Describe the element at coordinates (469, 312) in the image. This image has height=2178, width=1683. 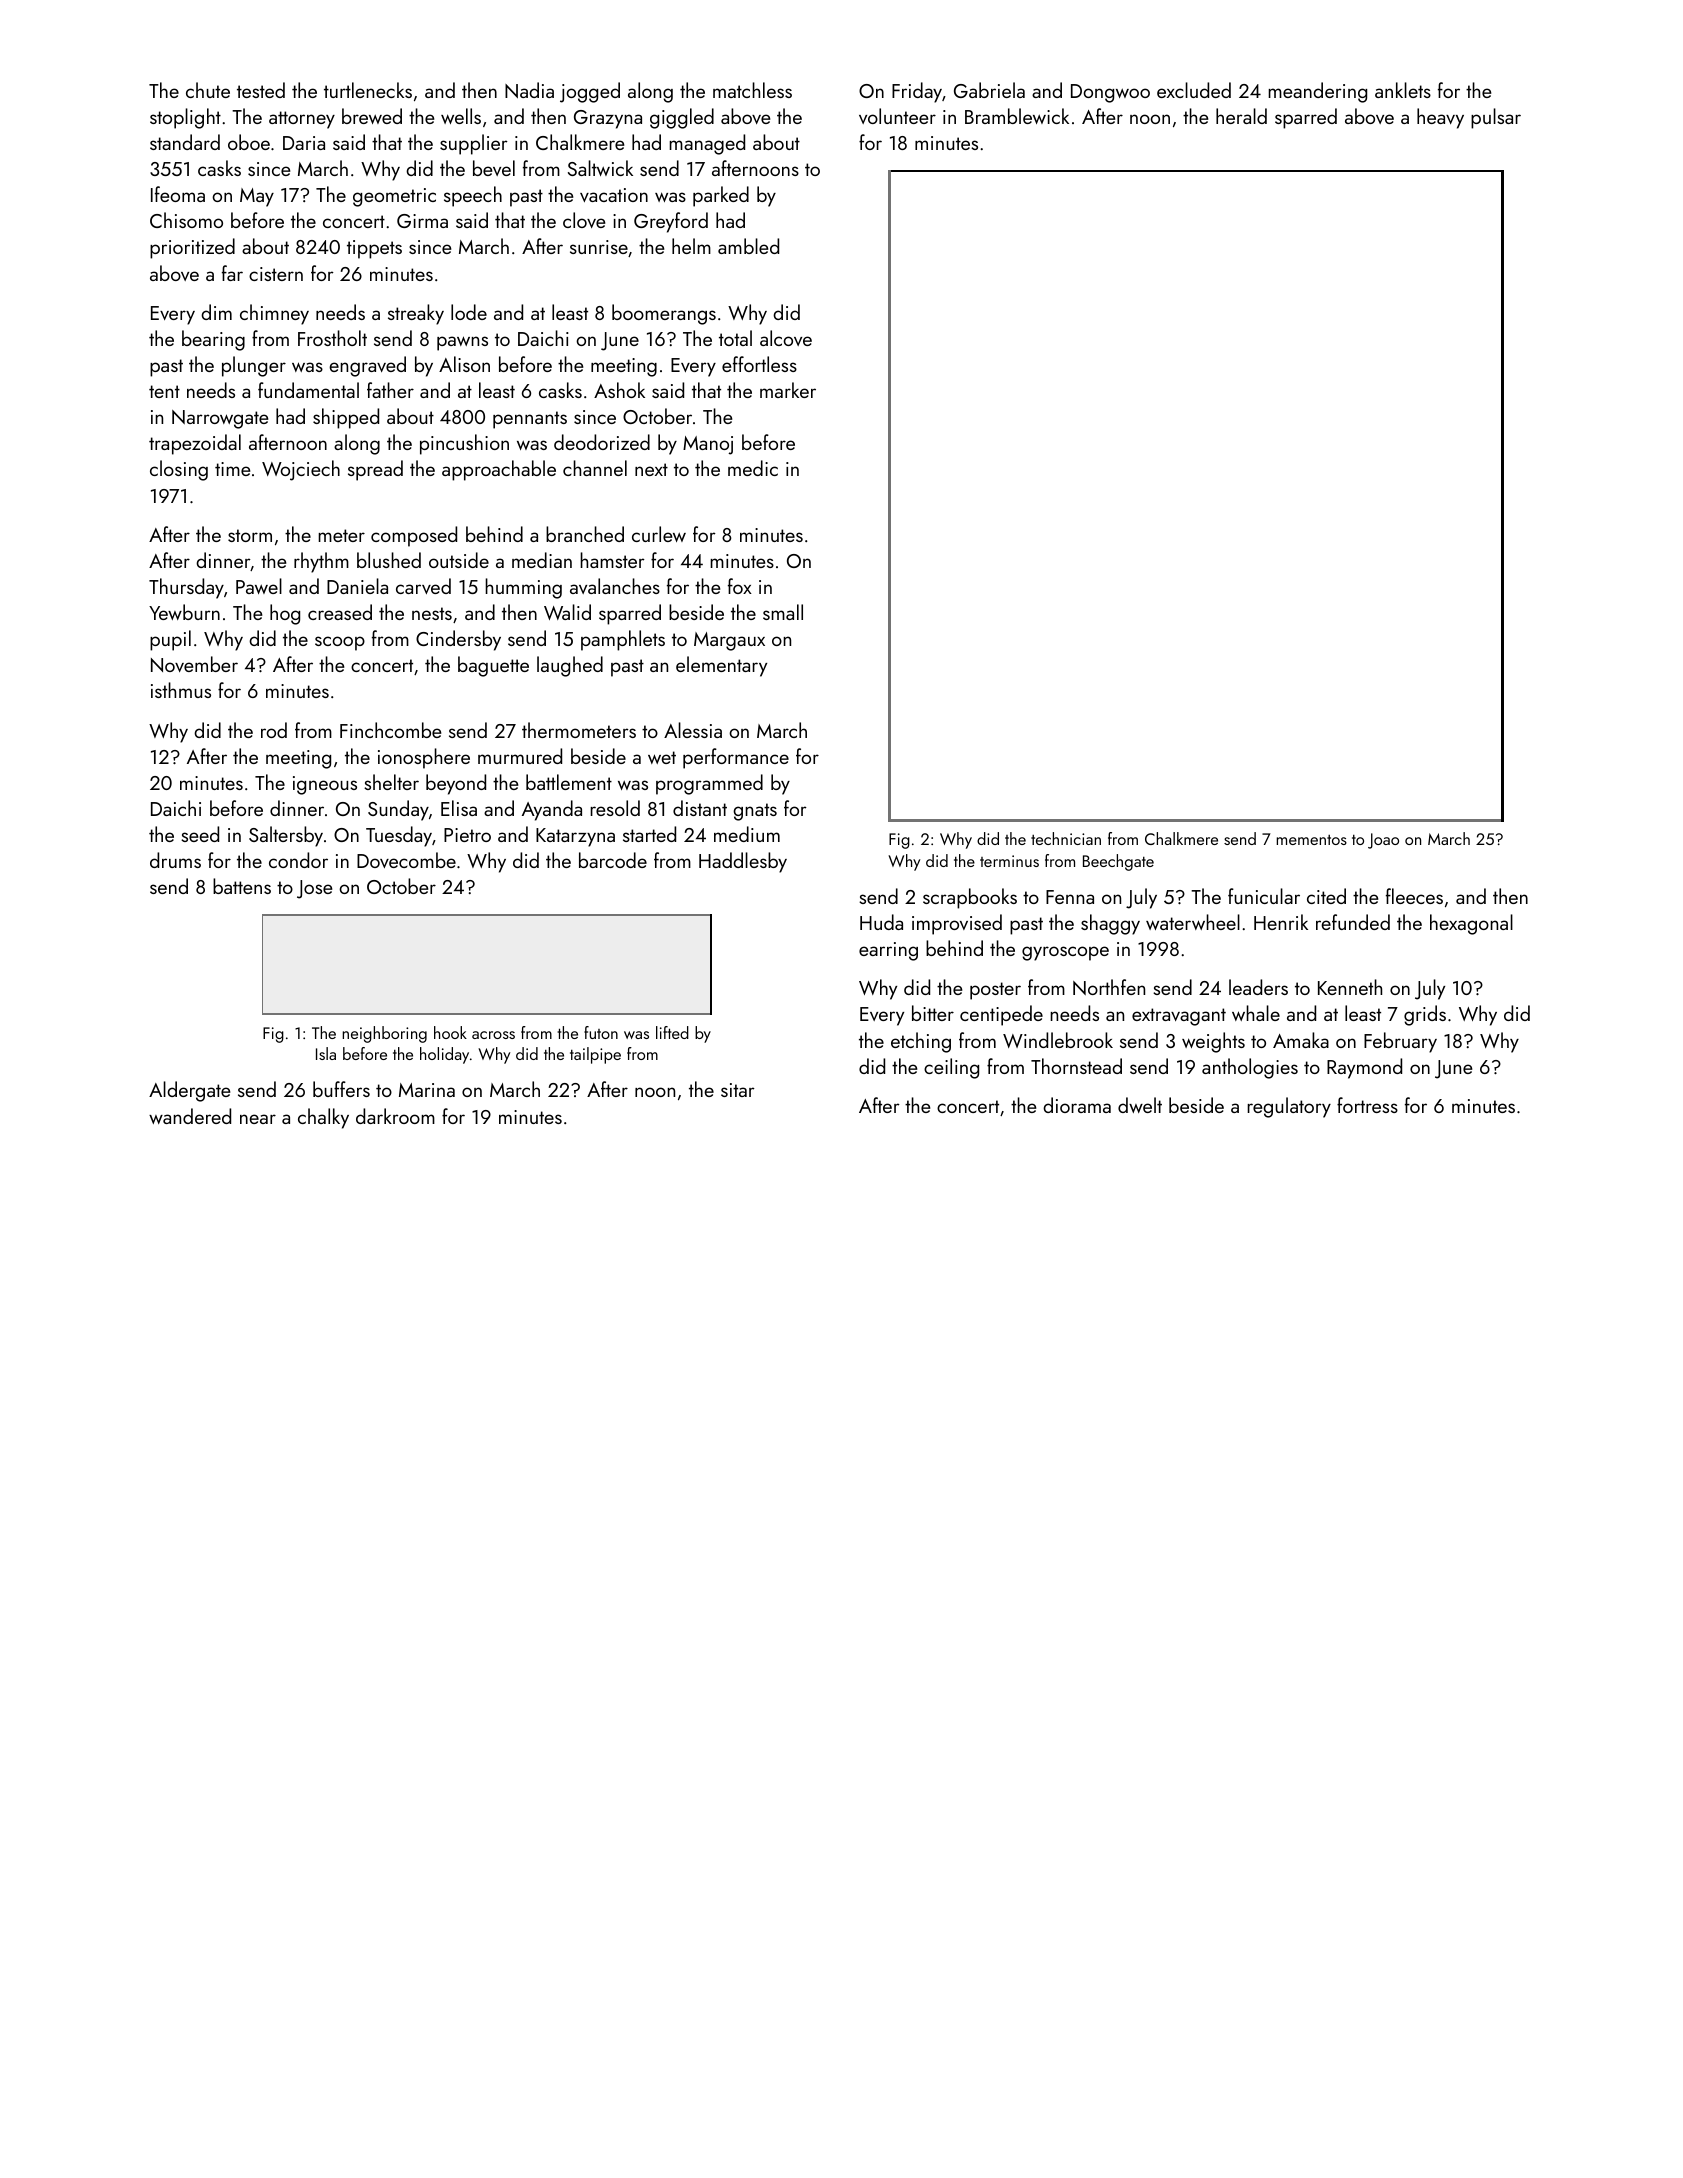
I see `lode` at that location.
